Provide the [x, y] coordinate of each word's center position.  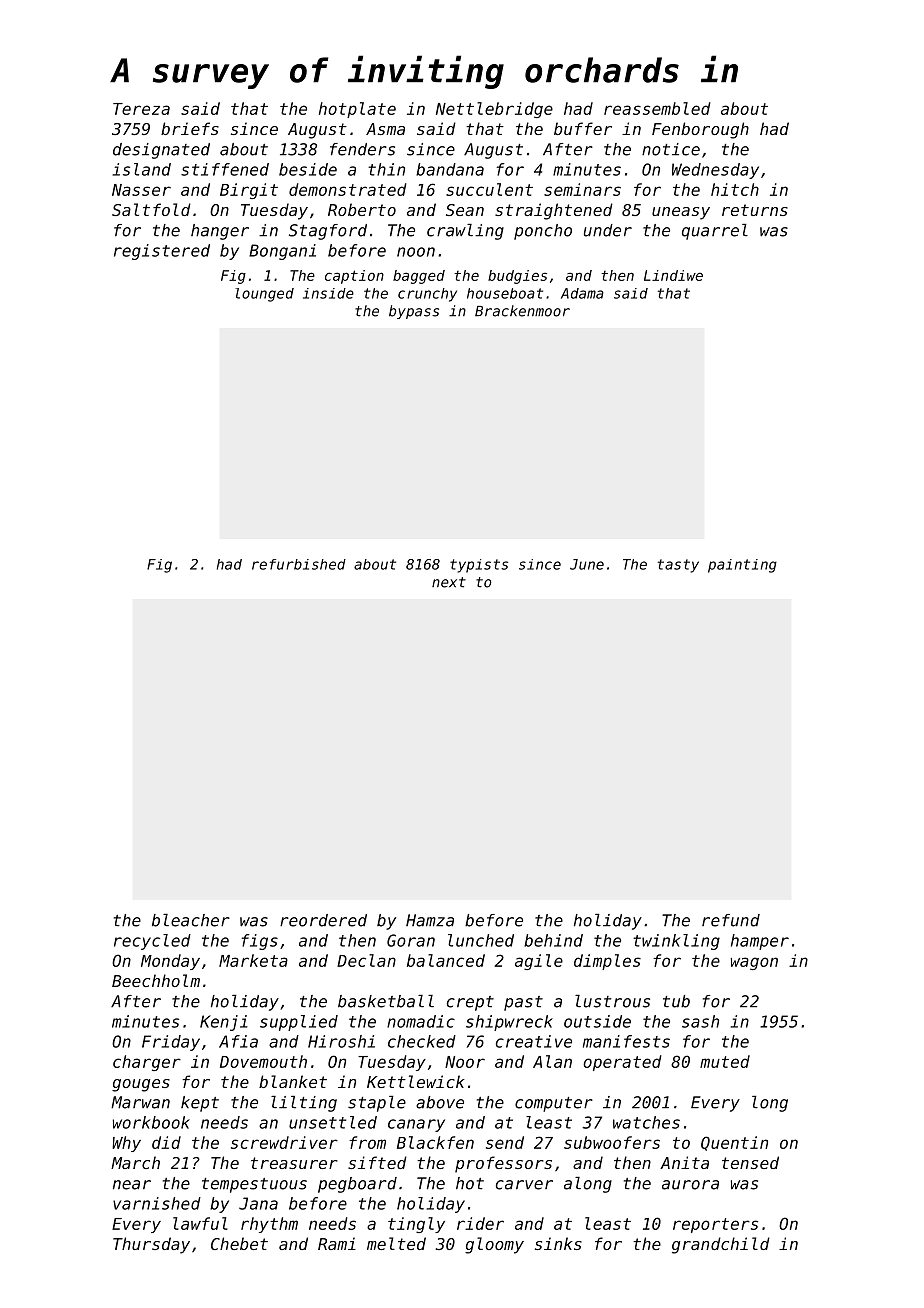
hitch [735, 189]
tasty [678, 566]
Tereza [141, 109]
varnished [157, 1203]
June [587, 564]
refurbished [299, 564]
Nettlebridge [494, 110]
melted [396, 1243]
